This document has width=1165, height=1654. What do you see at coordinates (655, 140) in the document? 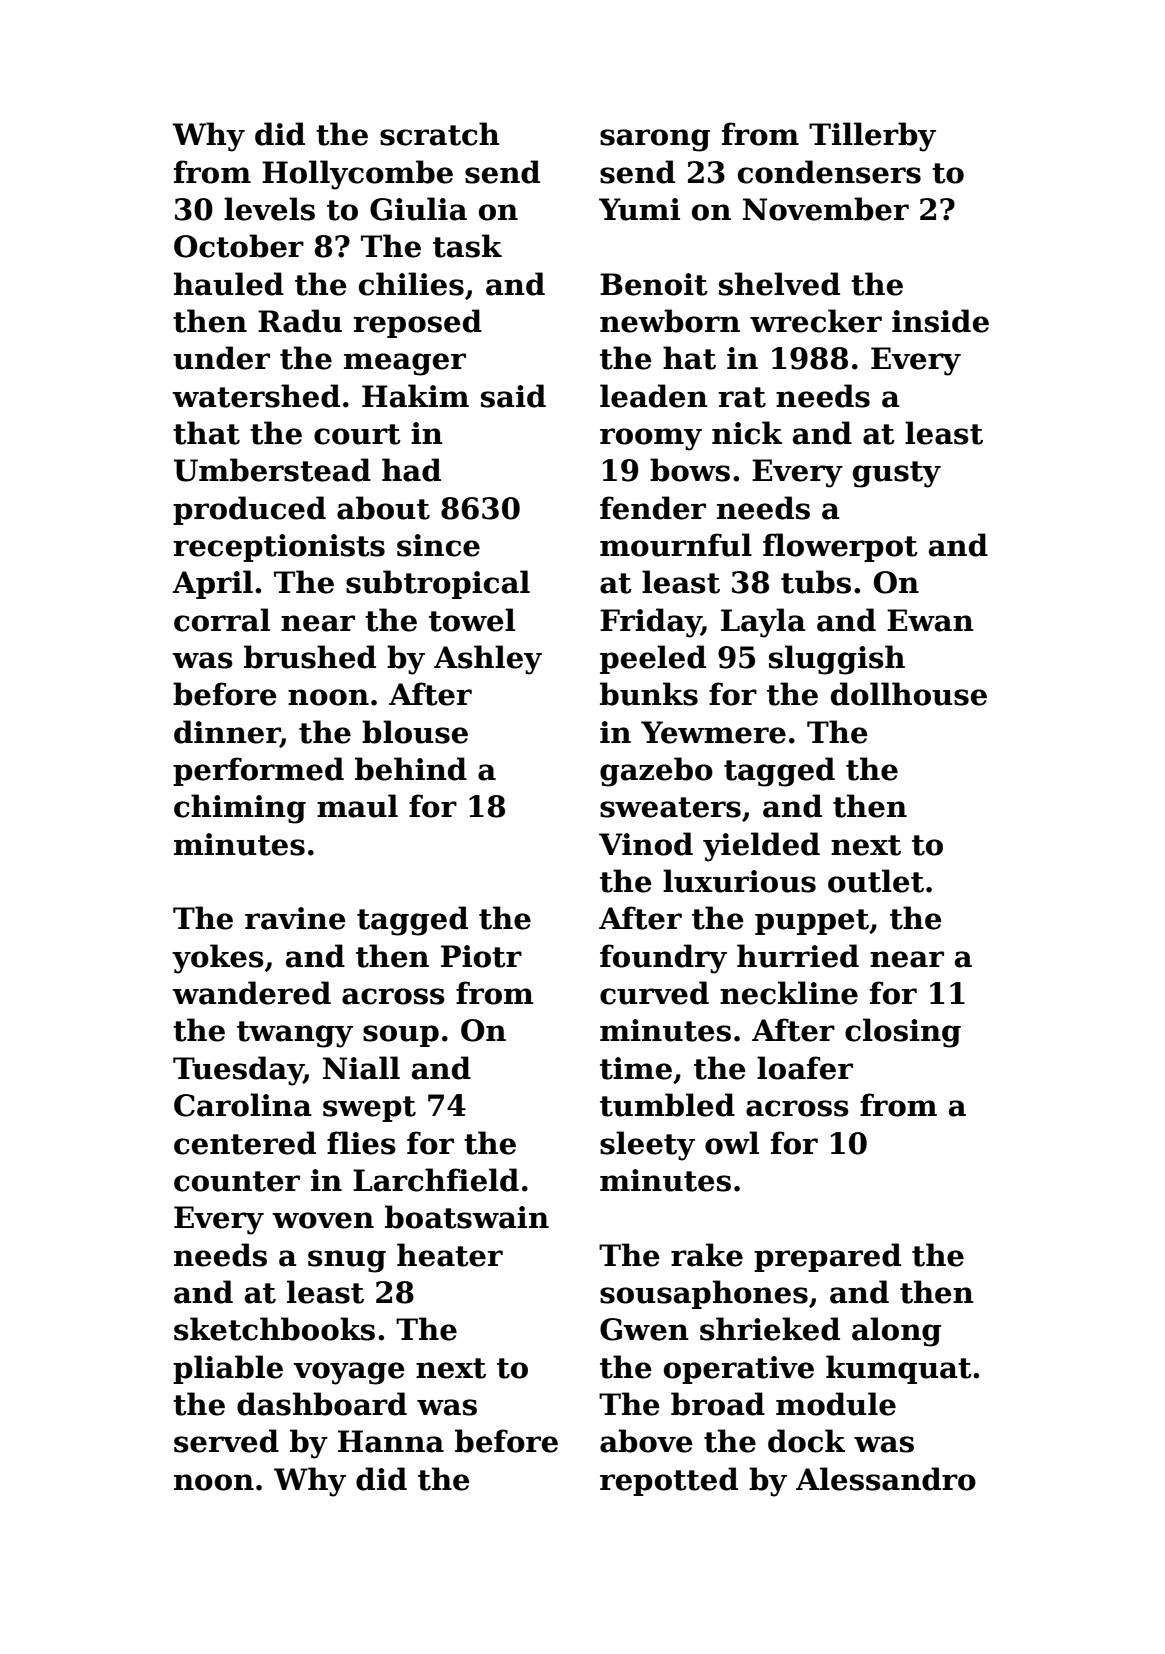
I see `sarong` at bounding box center [655, 140].
